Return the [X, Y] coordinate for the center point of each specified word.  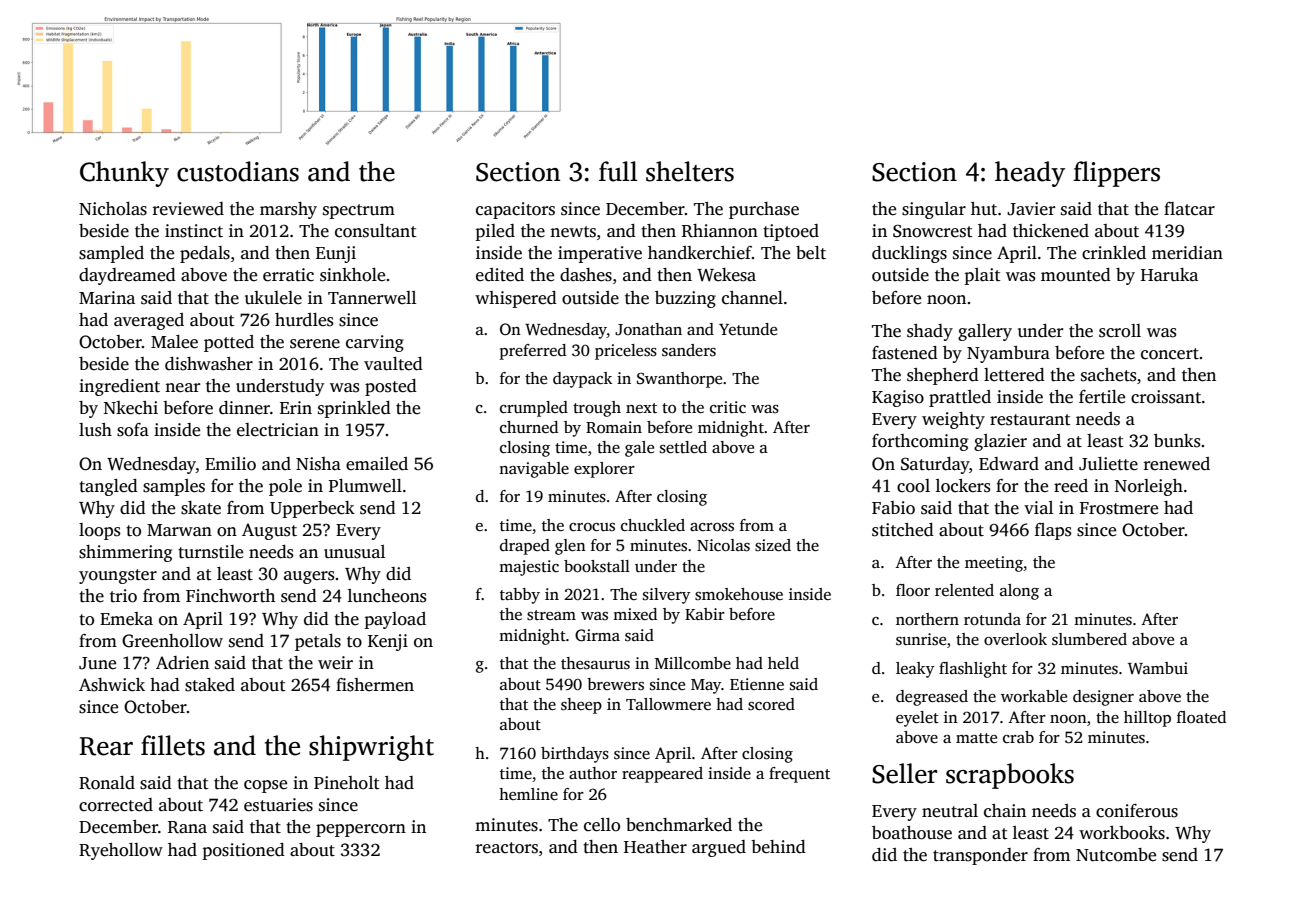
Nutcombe [1116, 855]
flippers [1116, 174]
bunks [1177, 441]
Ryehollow [121, 851]
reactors [507, 848]
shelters [690, 171]
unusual [354, 552]
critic [728, 407]
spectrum [359, 211]
